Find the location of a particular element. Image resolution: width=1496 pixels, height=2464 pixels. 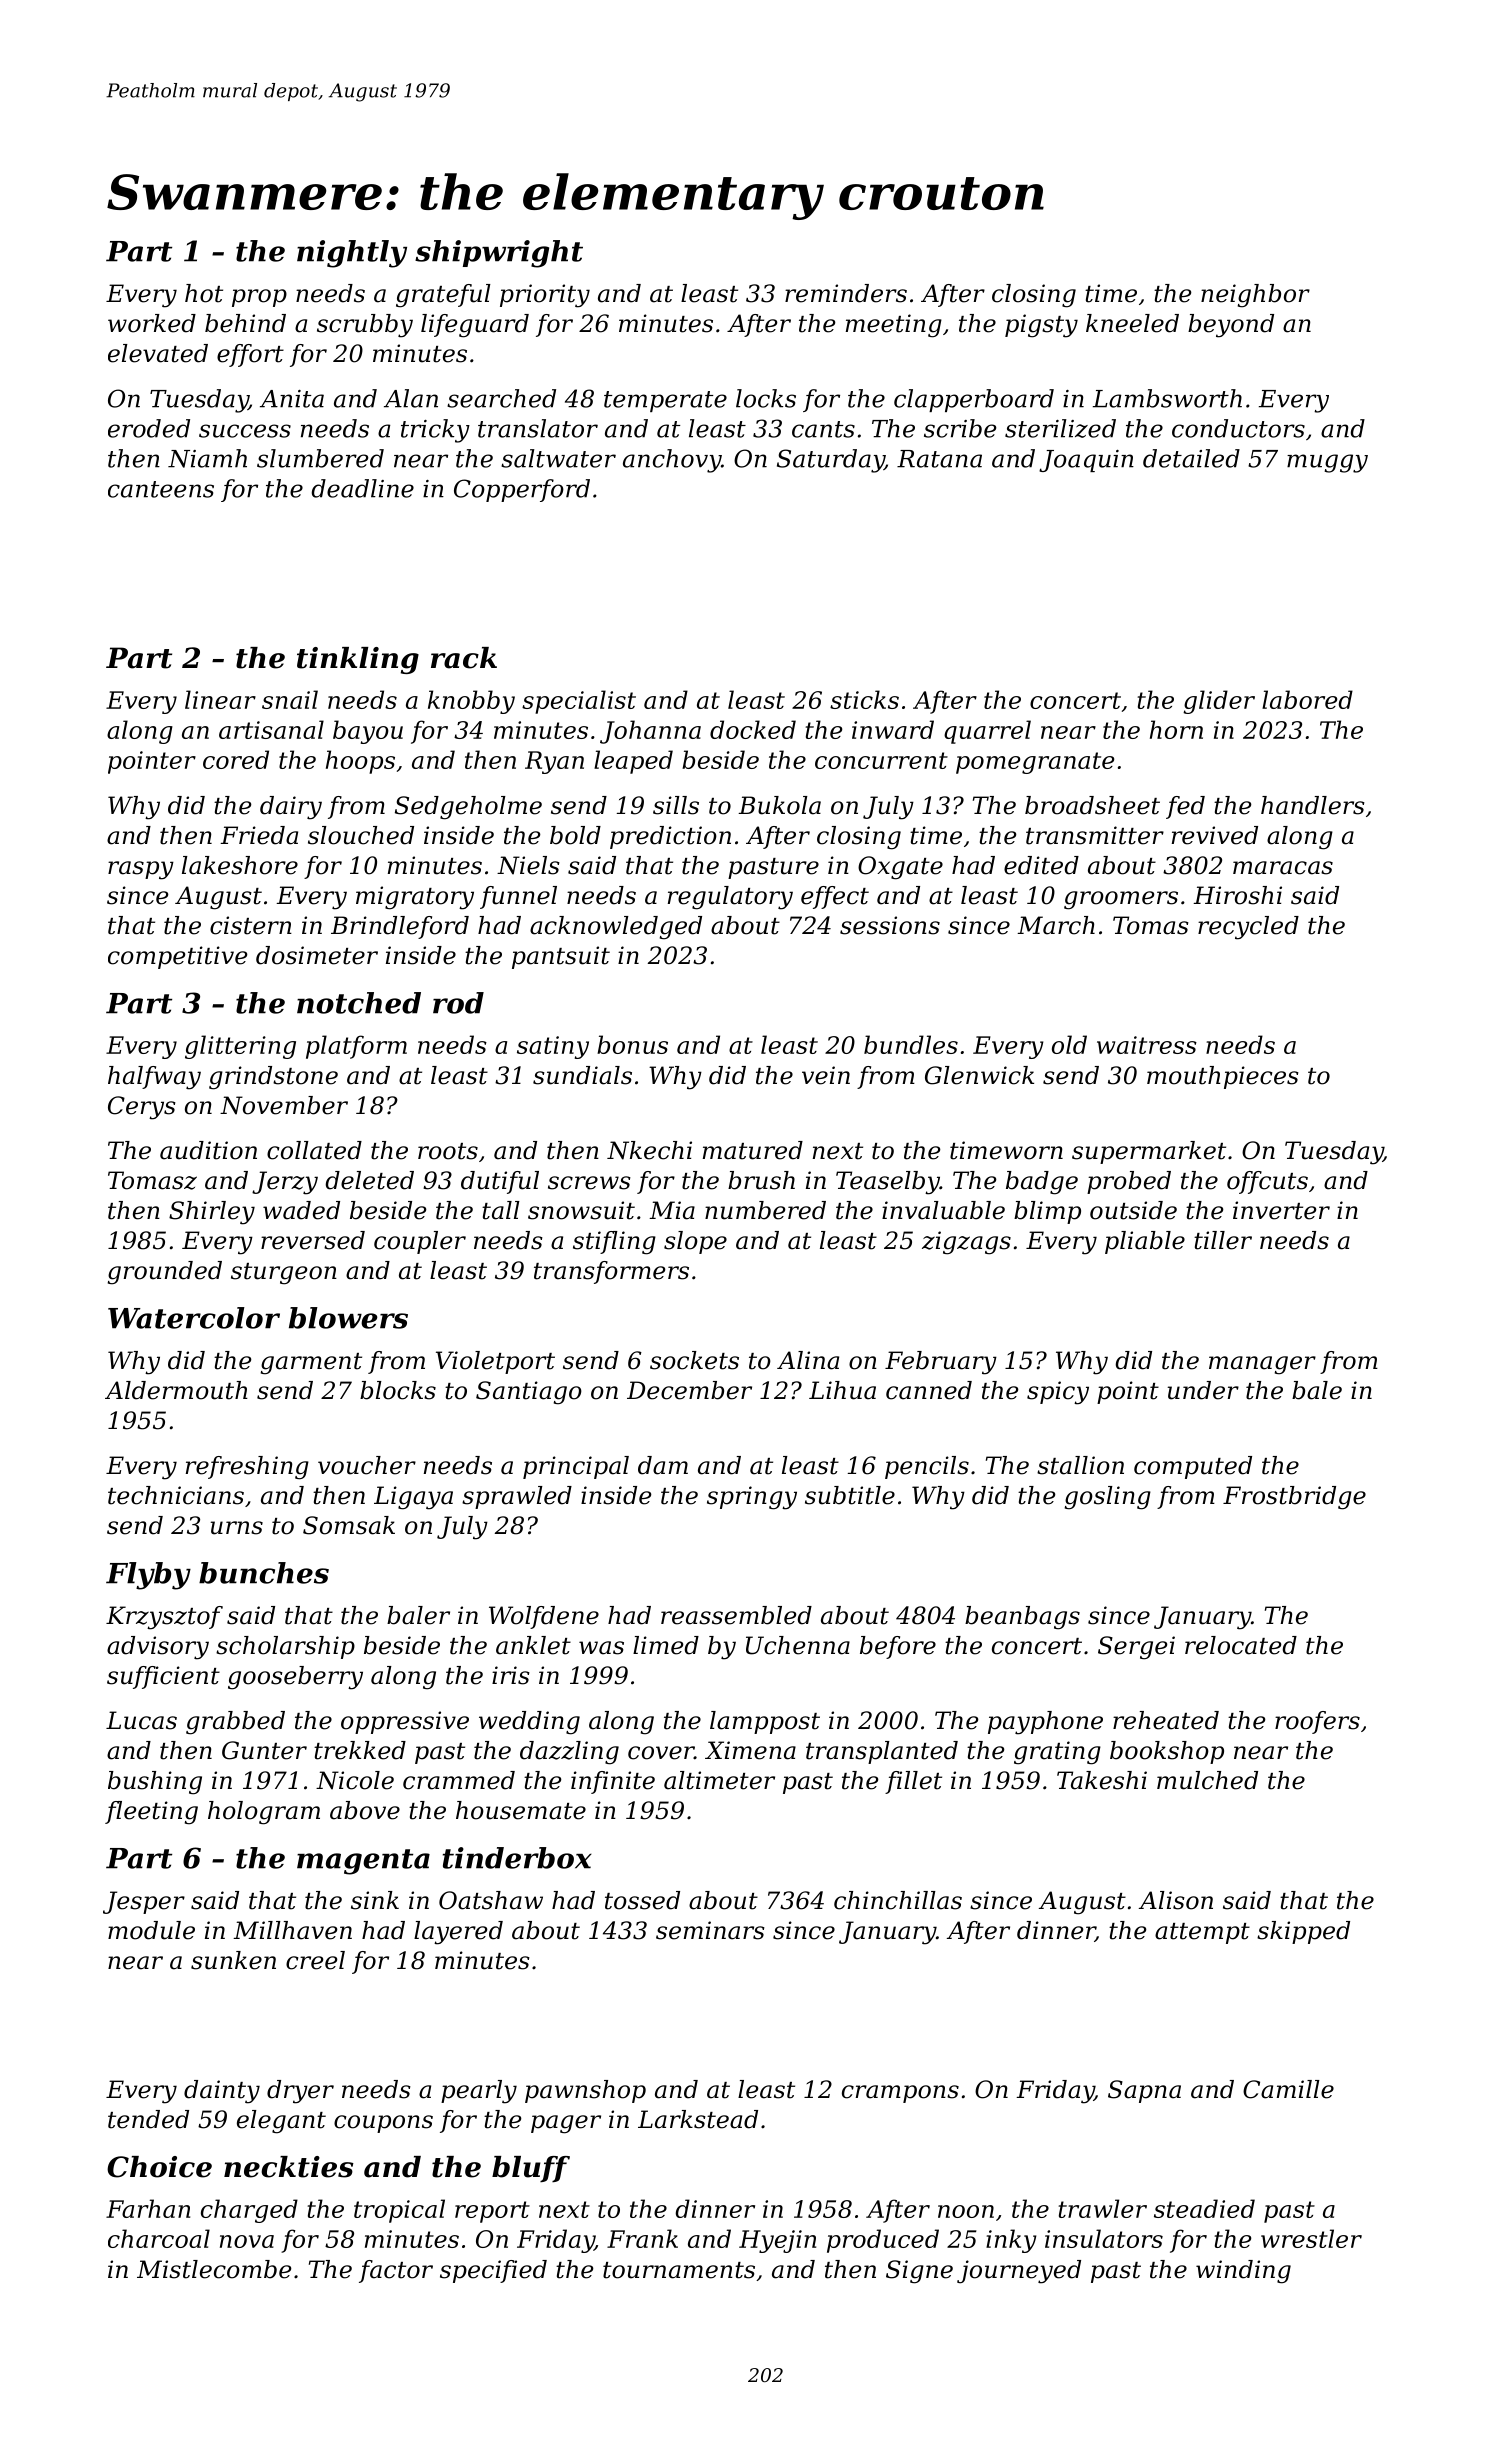

kneeled is located at coordinates (1132, 323).
